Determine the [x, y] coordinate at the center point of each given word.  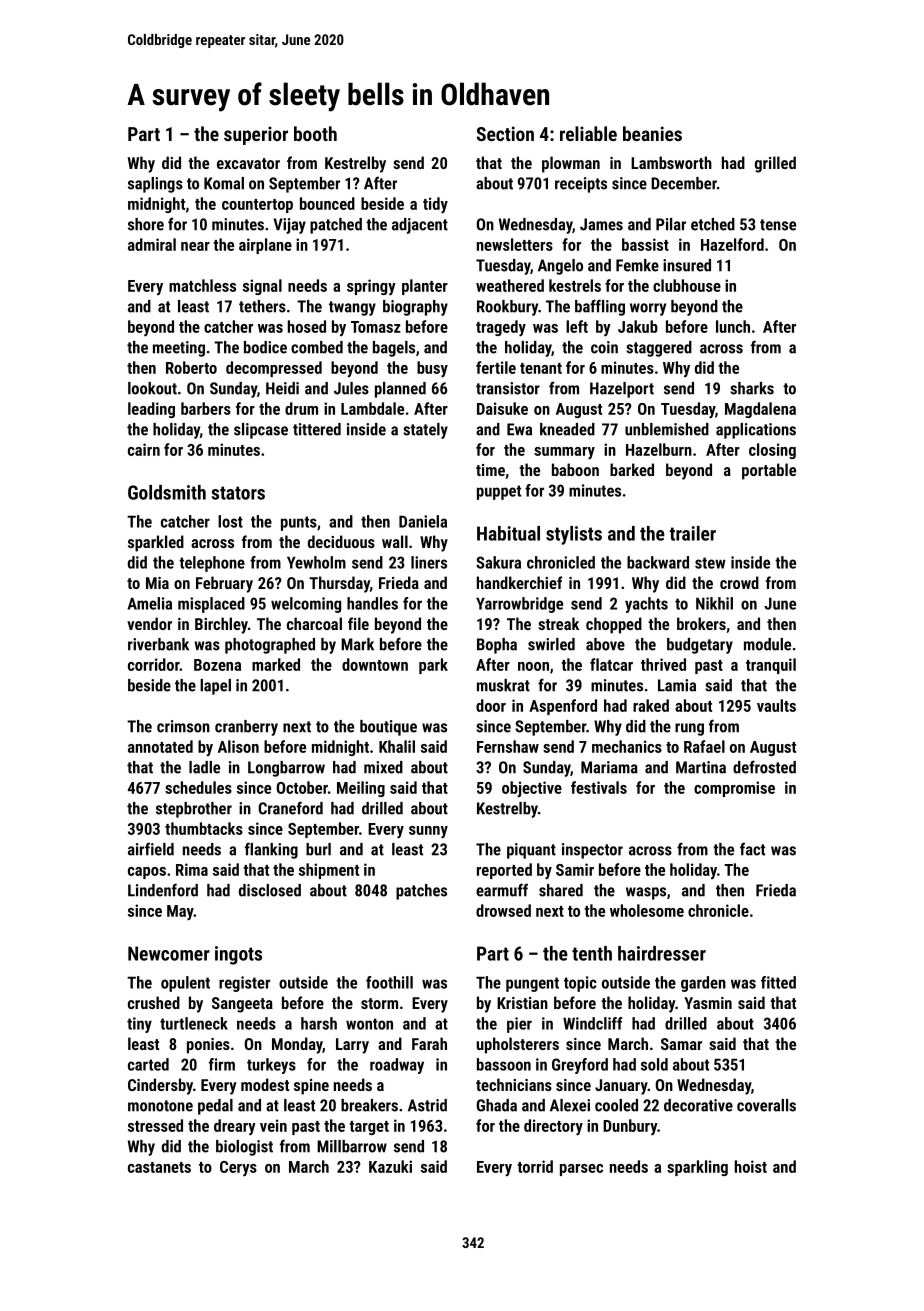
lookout [152, 388]
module [767, 644]
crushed [154, 1002]
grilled [775, 164]
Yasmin [708, 1003]
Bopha [497, 646]
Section [505, 133]
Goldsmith [167, 492]
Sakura [498, 562]
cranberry [246, 728]
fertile [496, 367]
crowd [739, 582]
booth [315, 133]
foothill [389, 982]
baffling [600, 307]
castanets [159, 1167]
